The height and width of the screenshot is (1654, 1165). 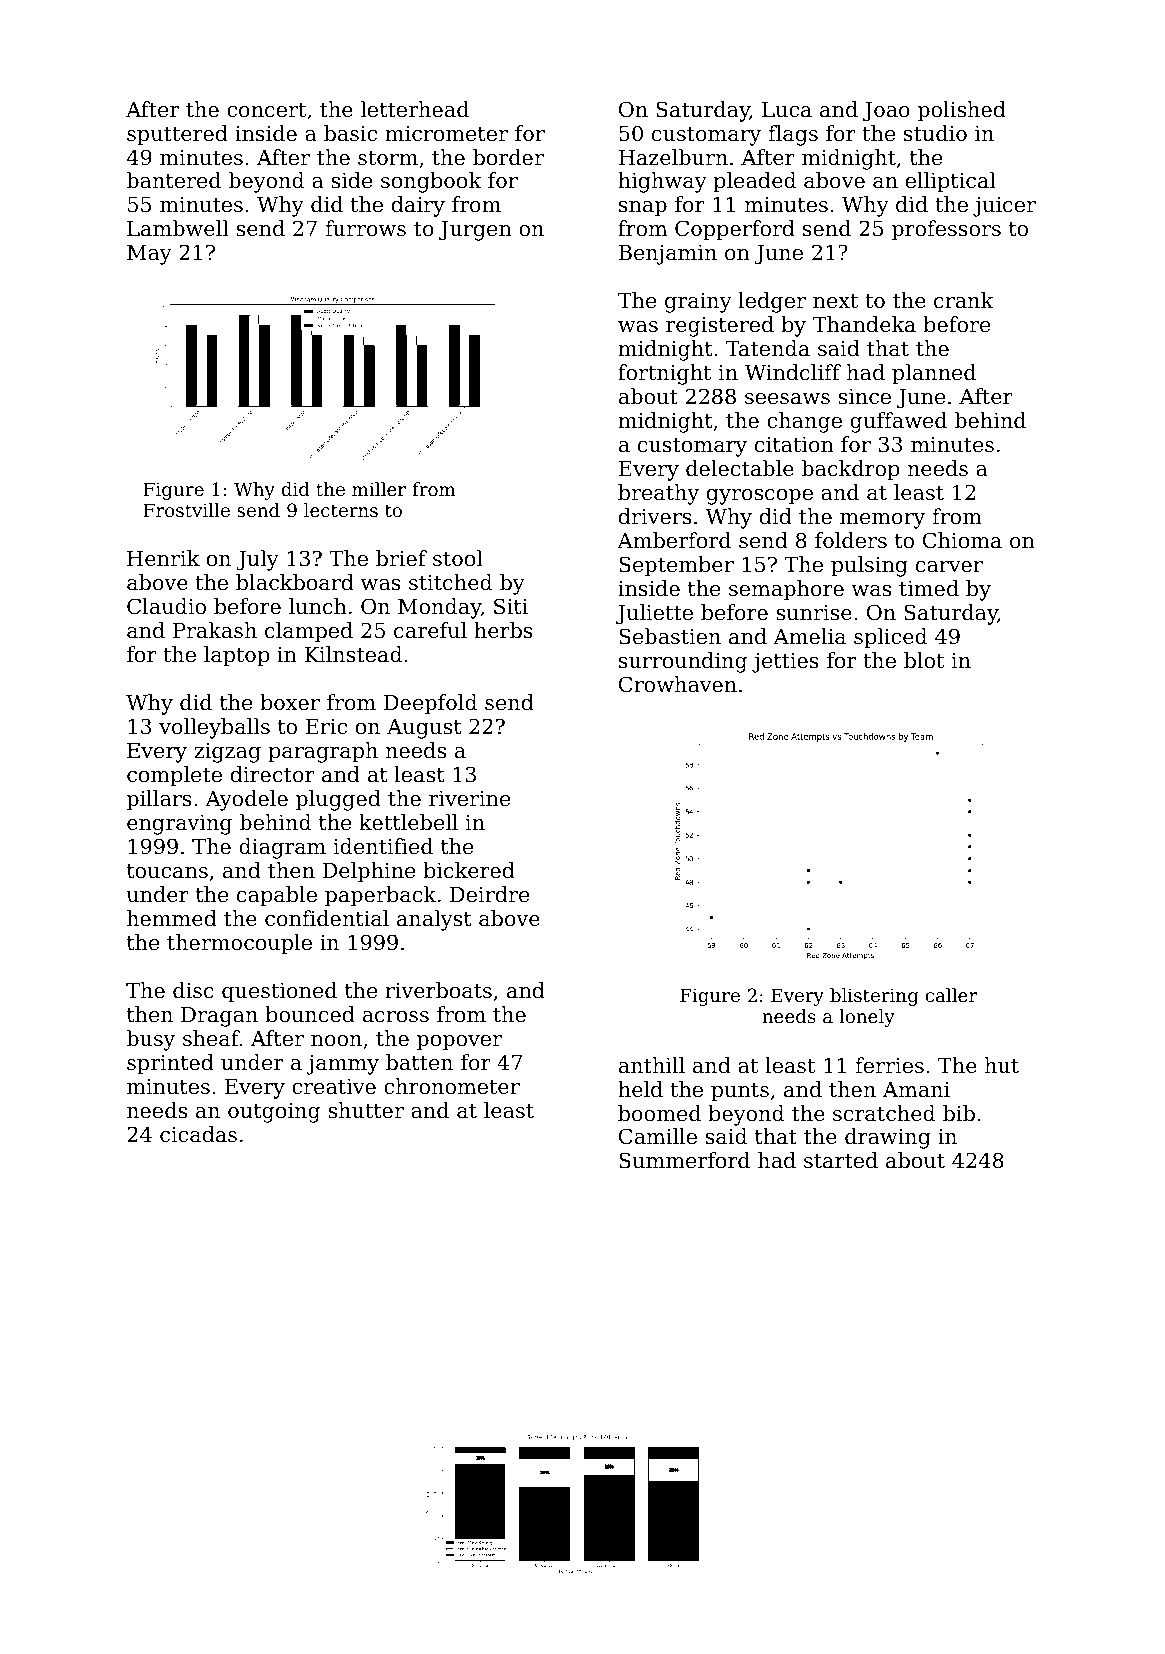 What do you see at coordinates (898, 422) in the screenshot?
I see `guffawed` at bounding box center [898, 422].
